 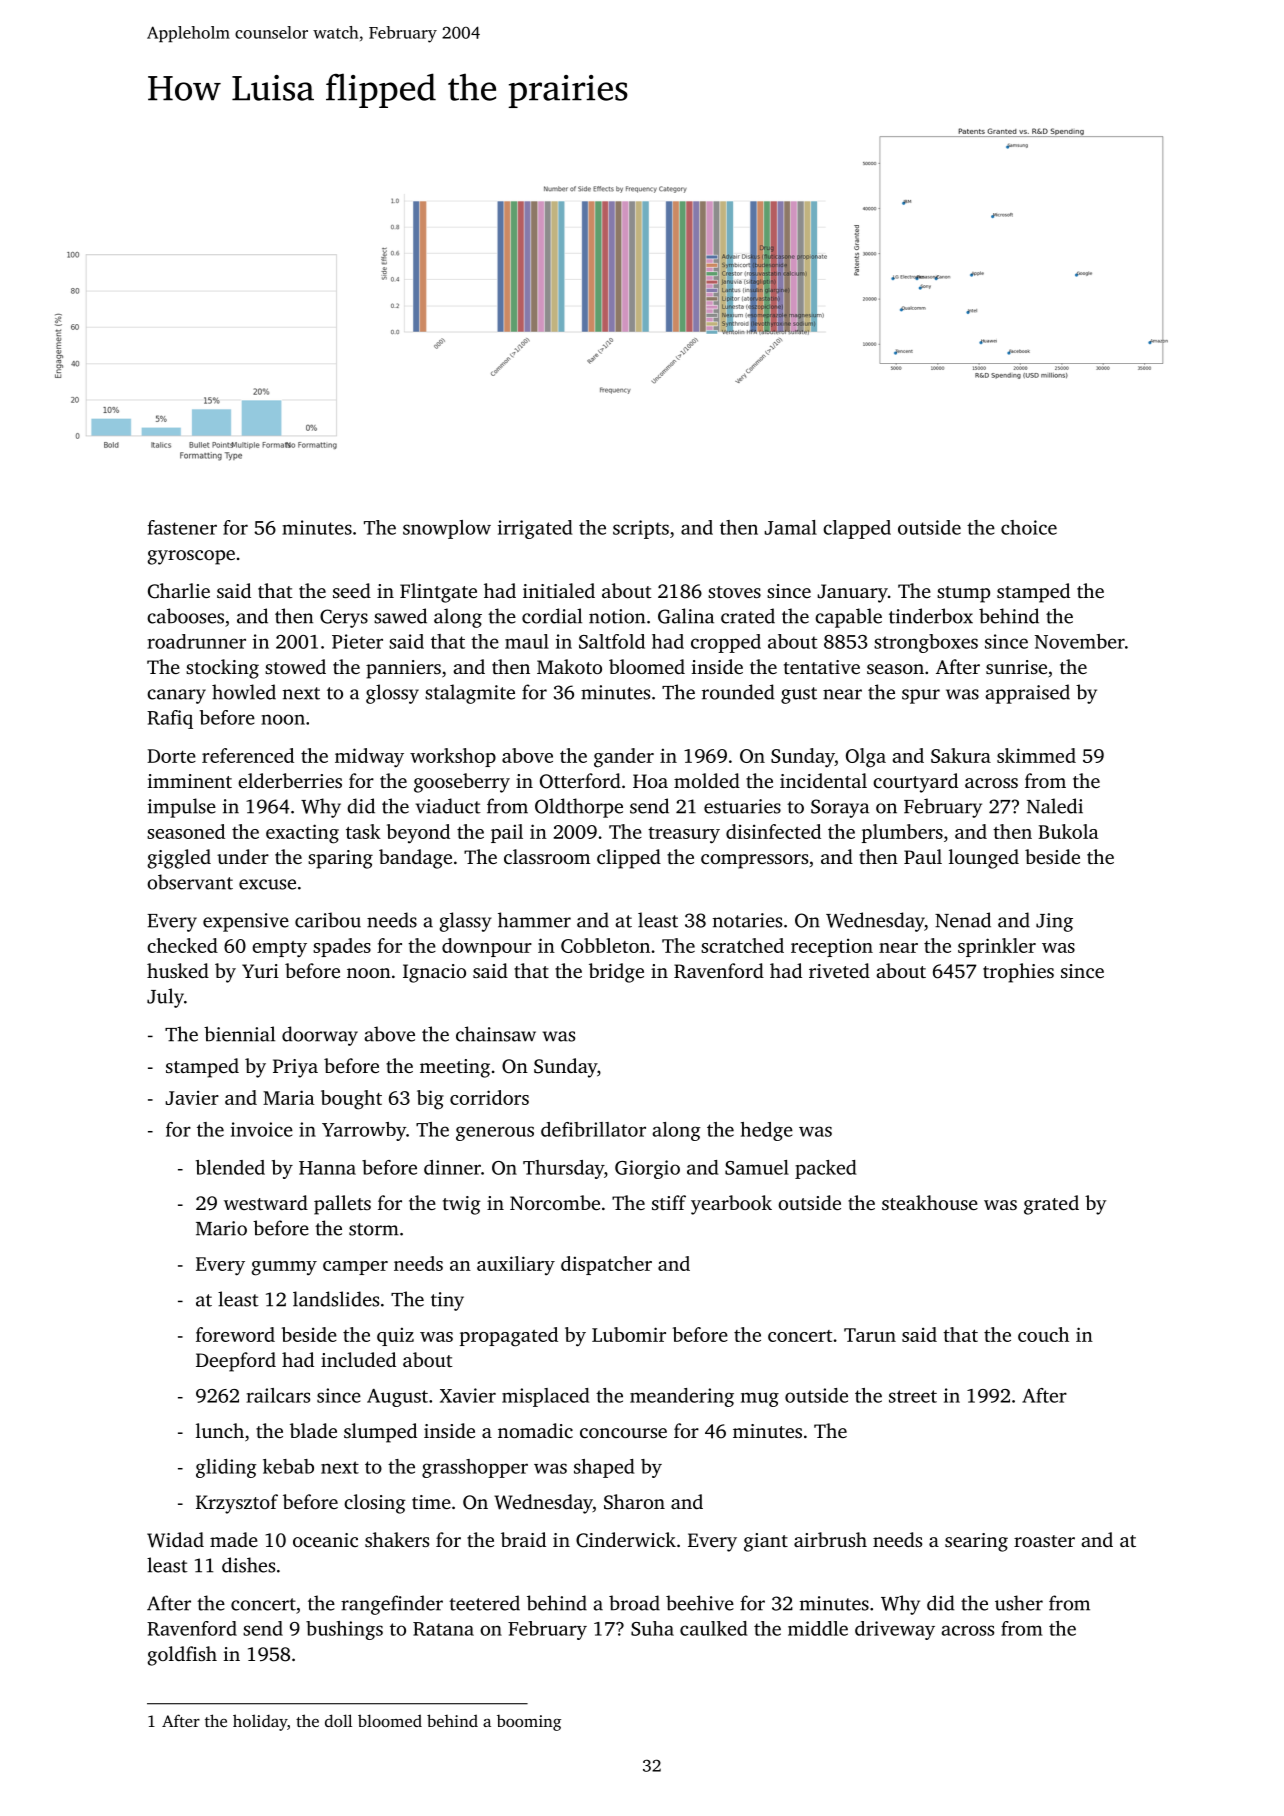 What do you see at coordinates (278, 1395) in the image?
I see `railcars` at bounding box center [278, 1395].
